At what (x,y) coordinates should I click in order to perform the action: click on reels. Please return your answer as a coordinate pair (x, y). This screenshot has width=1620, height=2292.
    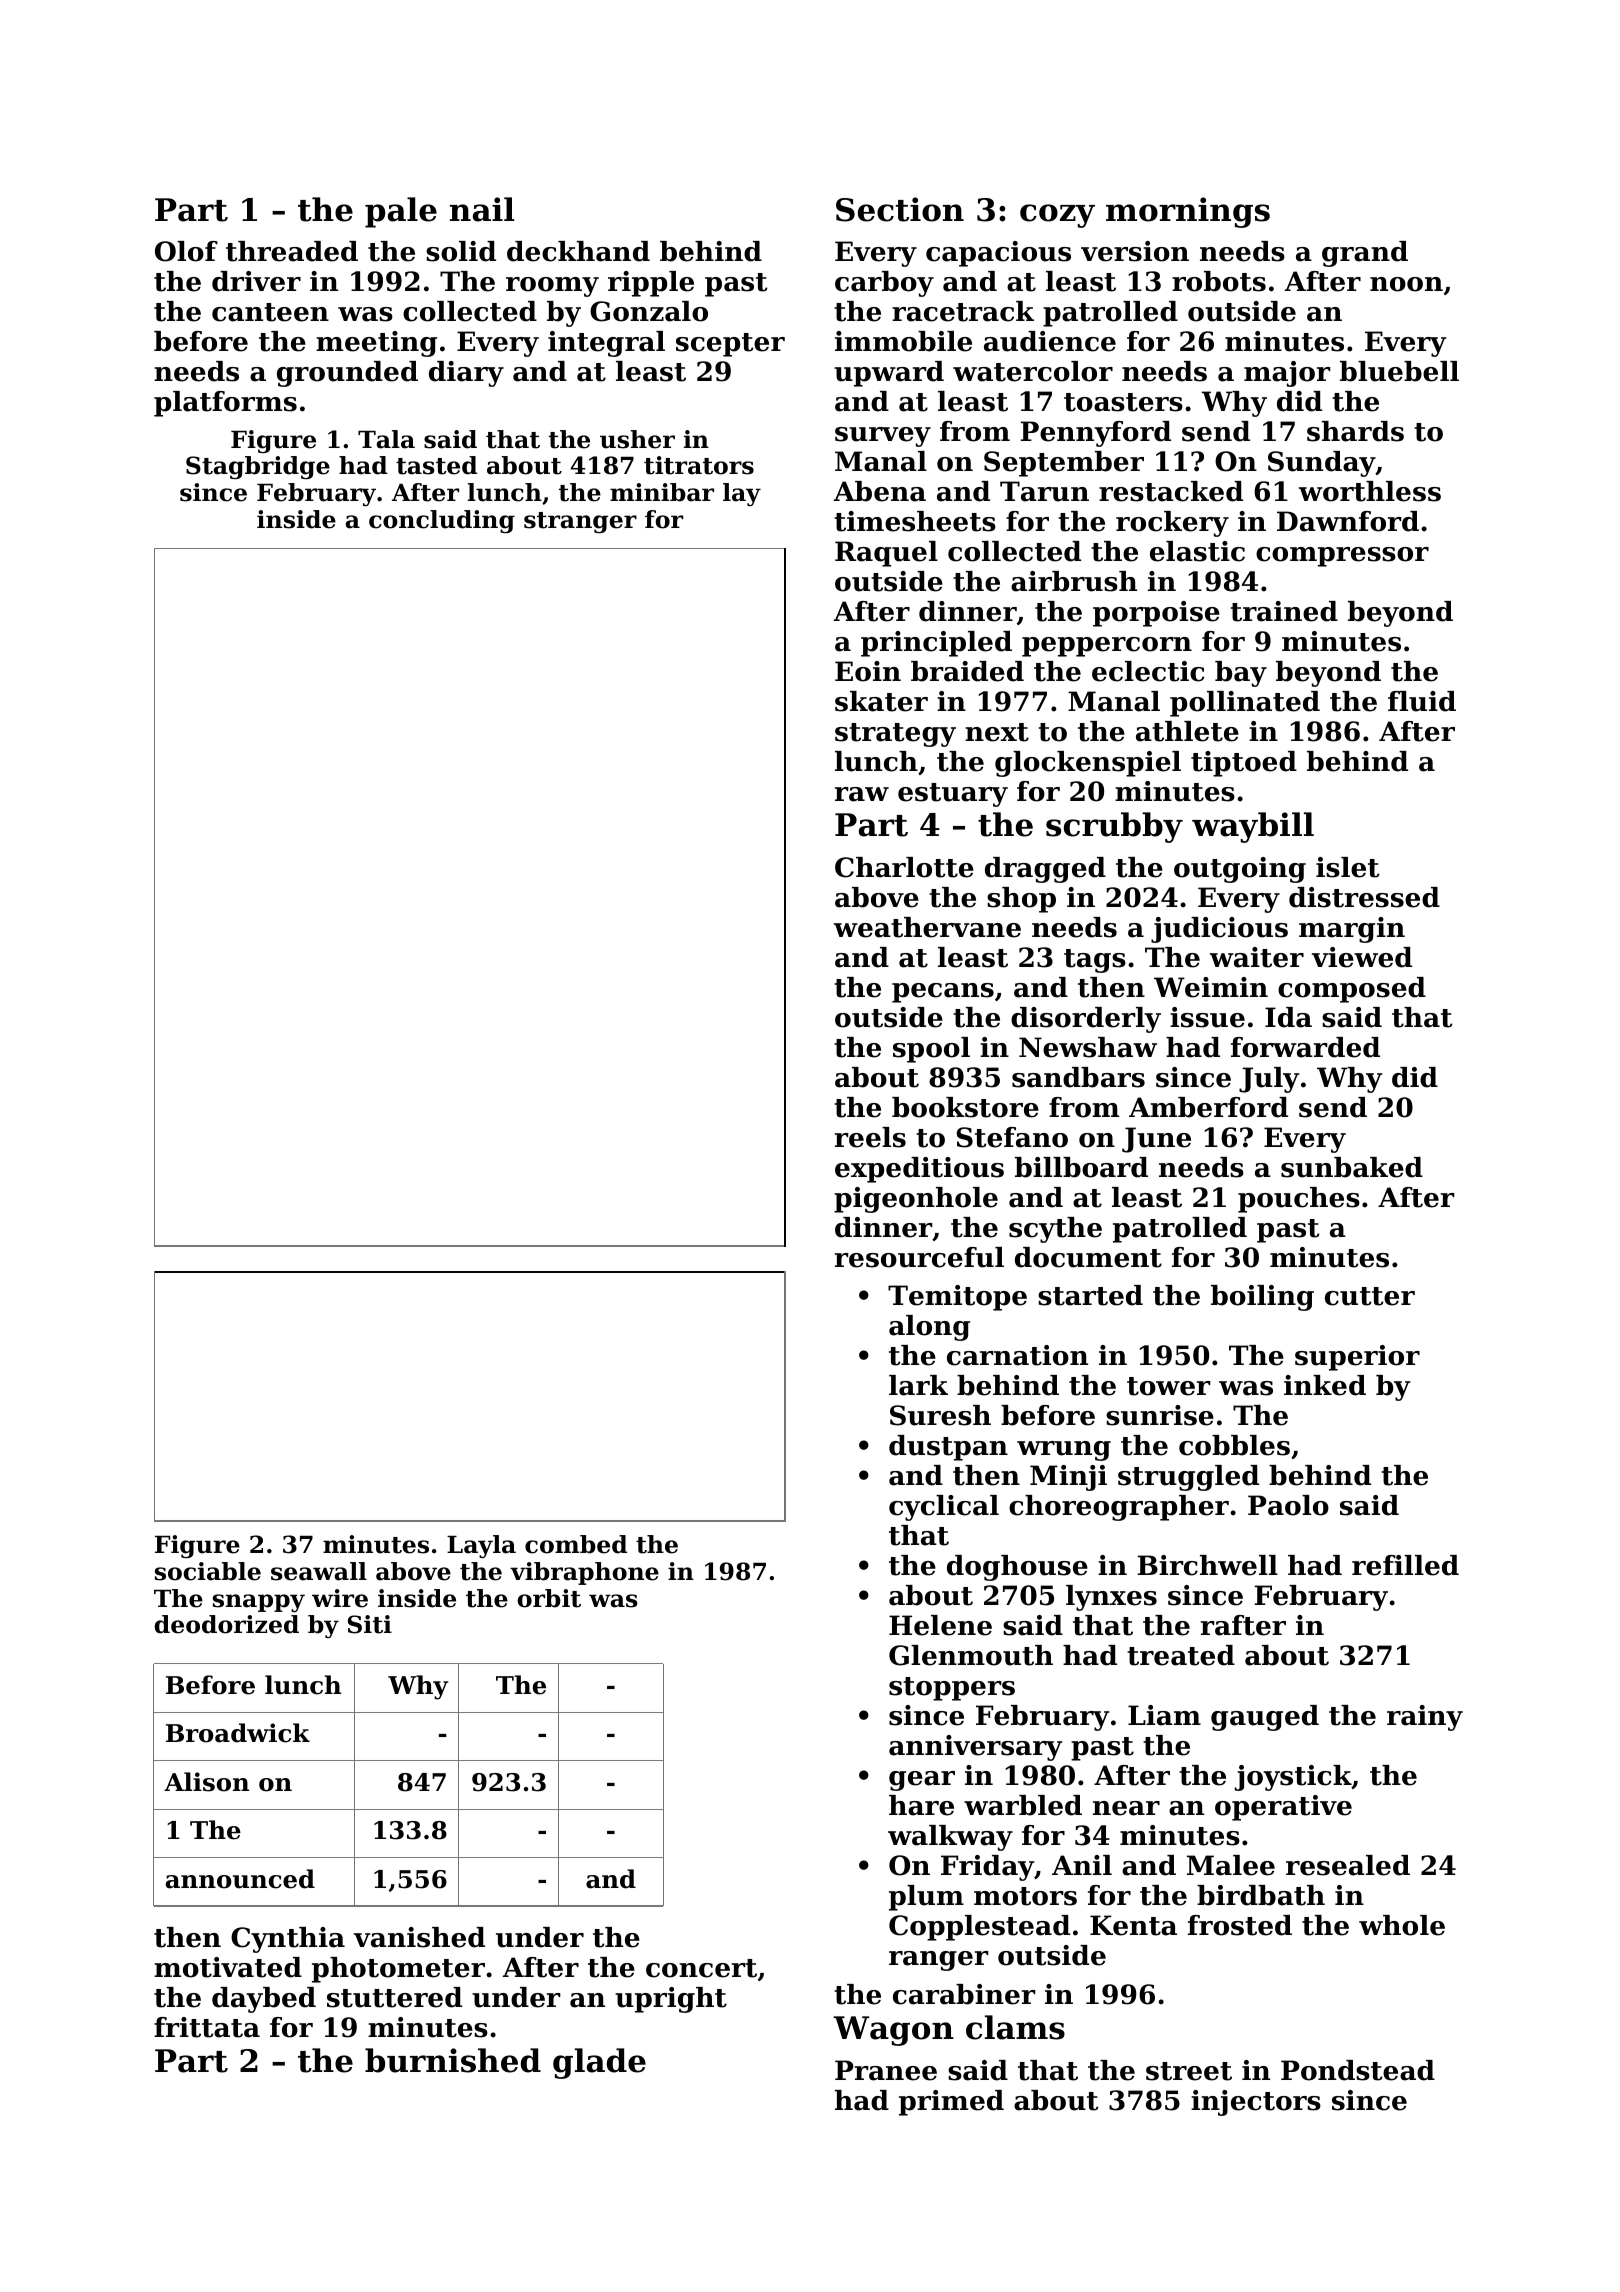
    Looking at the image, I should click on (870, 1137).
